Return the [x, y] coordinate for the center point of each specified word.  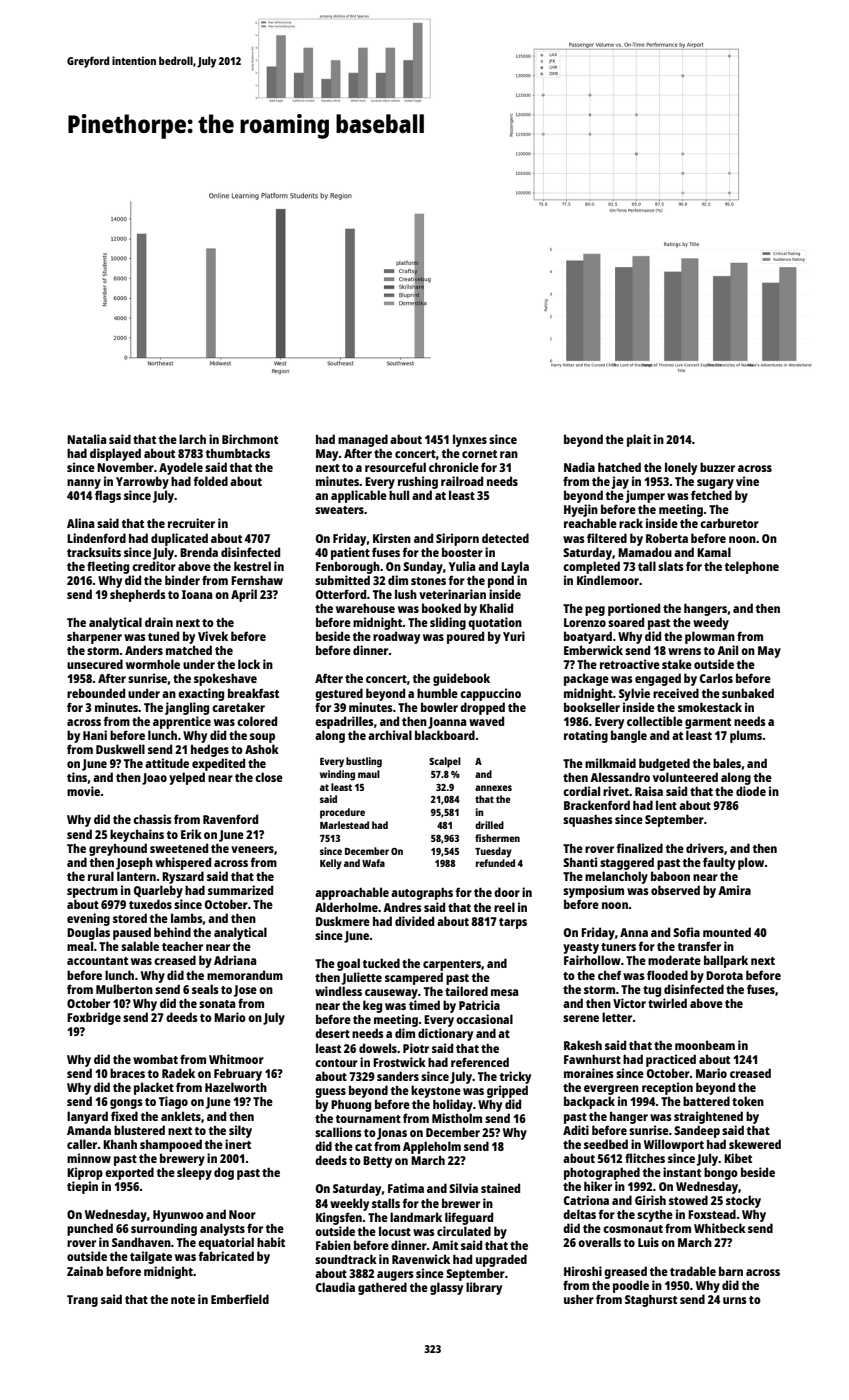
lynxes [470, 440]
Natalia [86, 439]
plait [639, 440]
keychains [137, 835]
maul [369, 774]
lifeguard [469, 1218]
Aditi [576, 1130]
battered [706, 1101]
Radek [178, 1073]
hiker [598, 1186]
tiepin [82, 1187]
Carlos [716, 678]
